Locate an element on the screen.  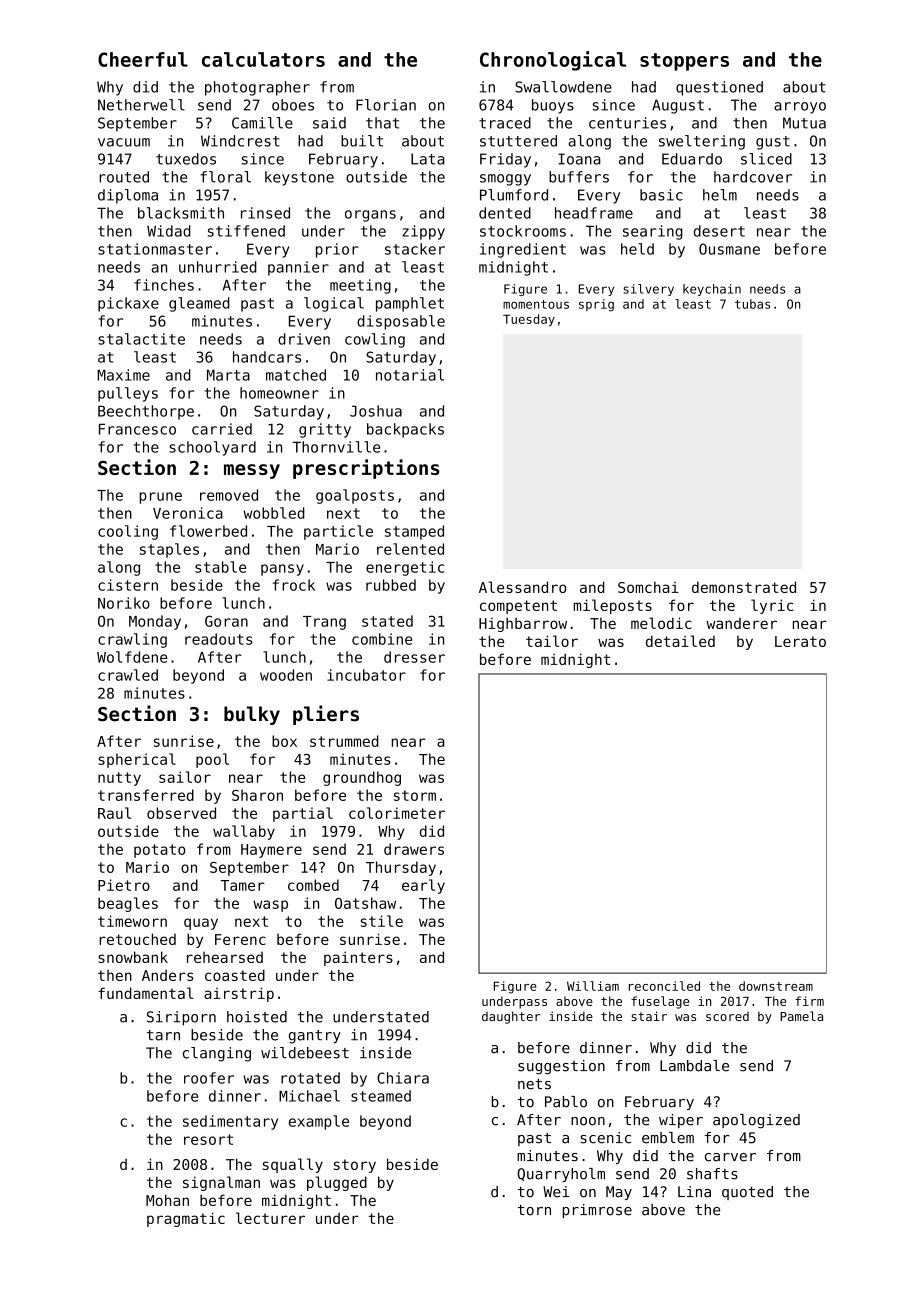
Cheerful is located at coordinates (143, 59).
